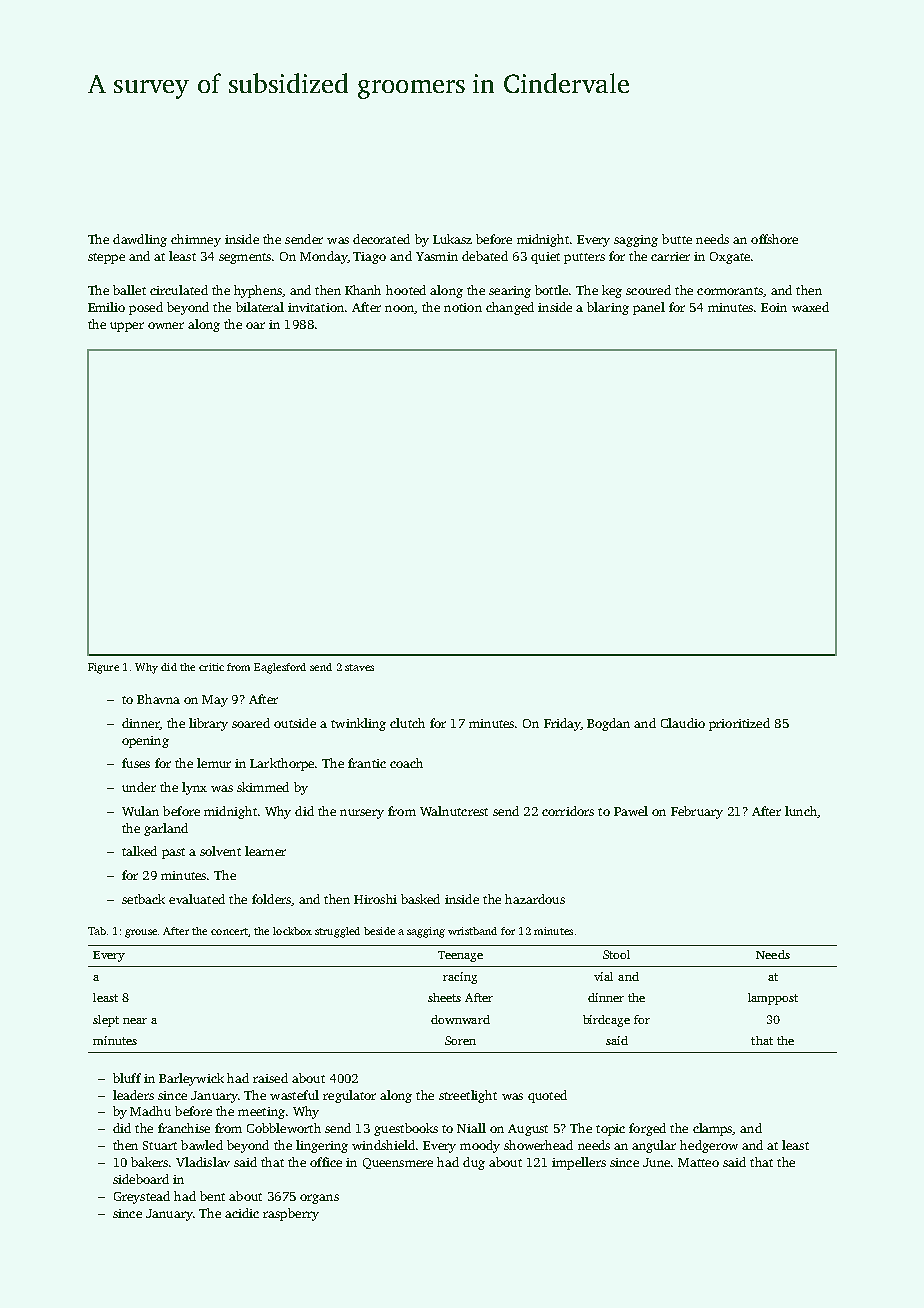 Image resolution: width=924 pixels, height=1308 pixels. Describe the element at coordinates (203, 1162) in the screenshot. I see `Vladislav` at that location.
